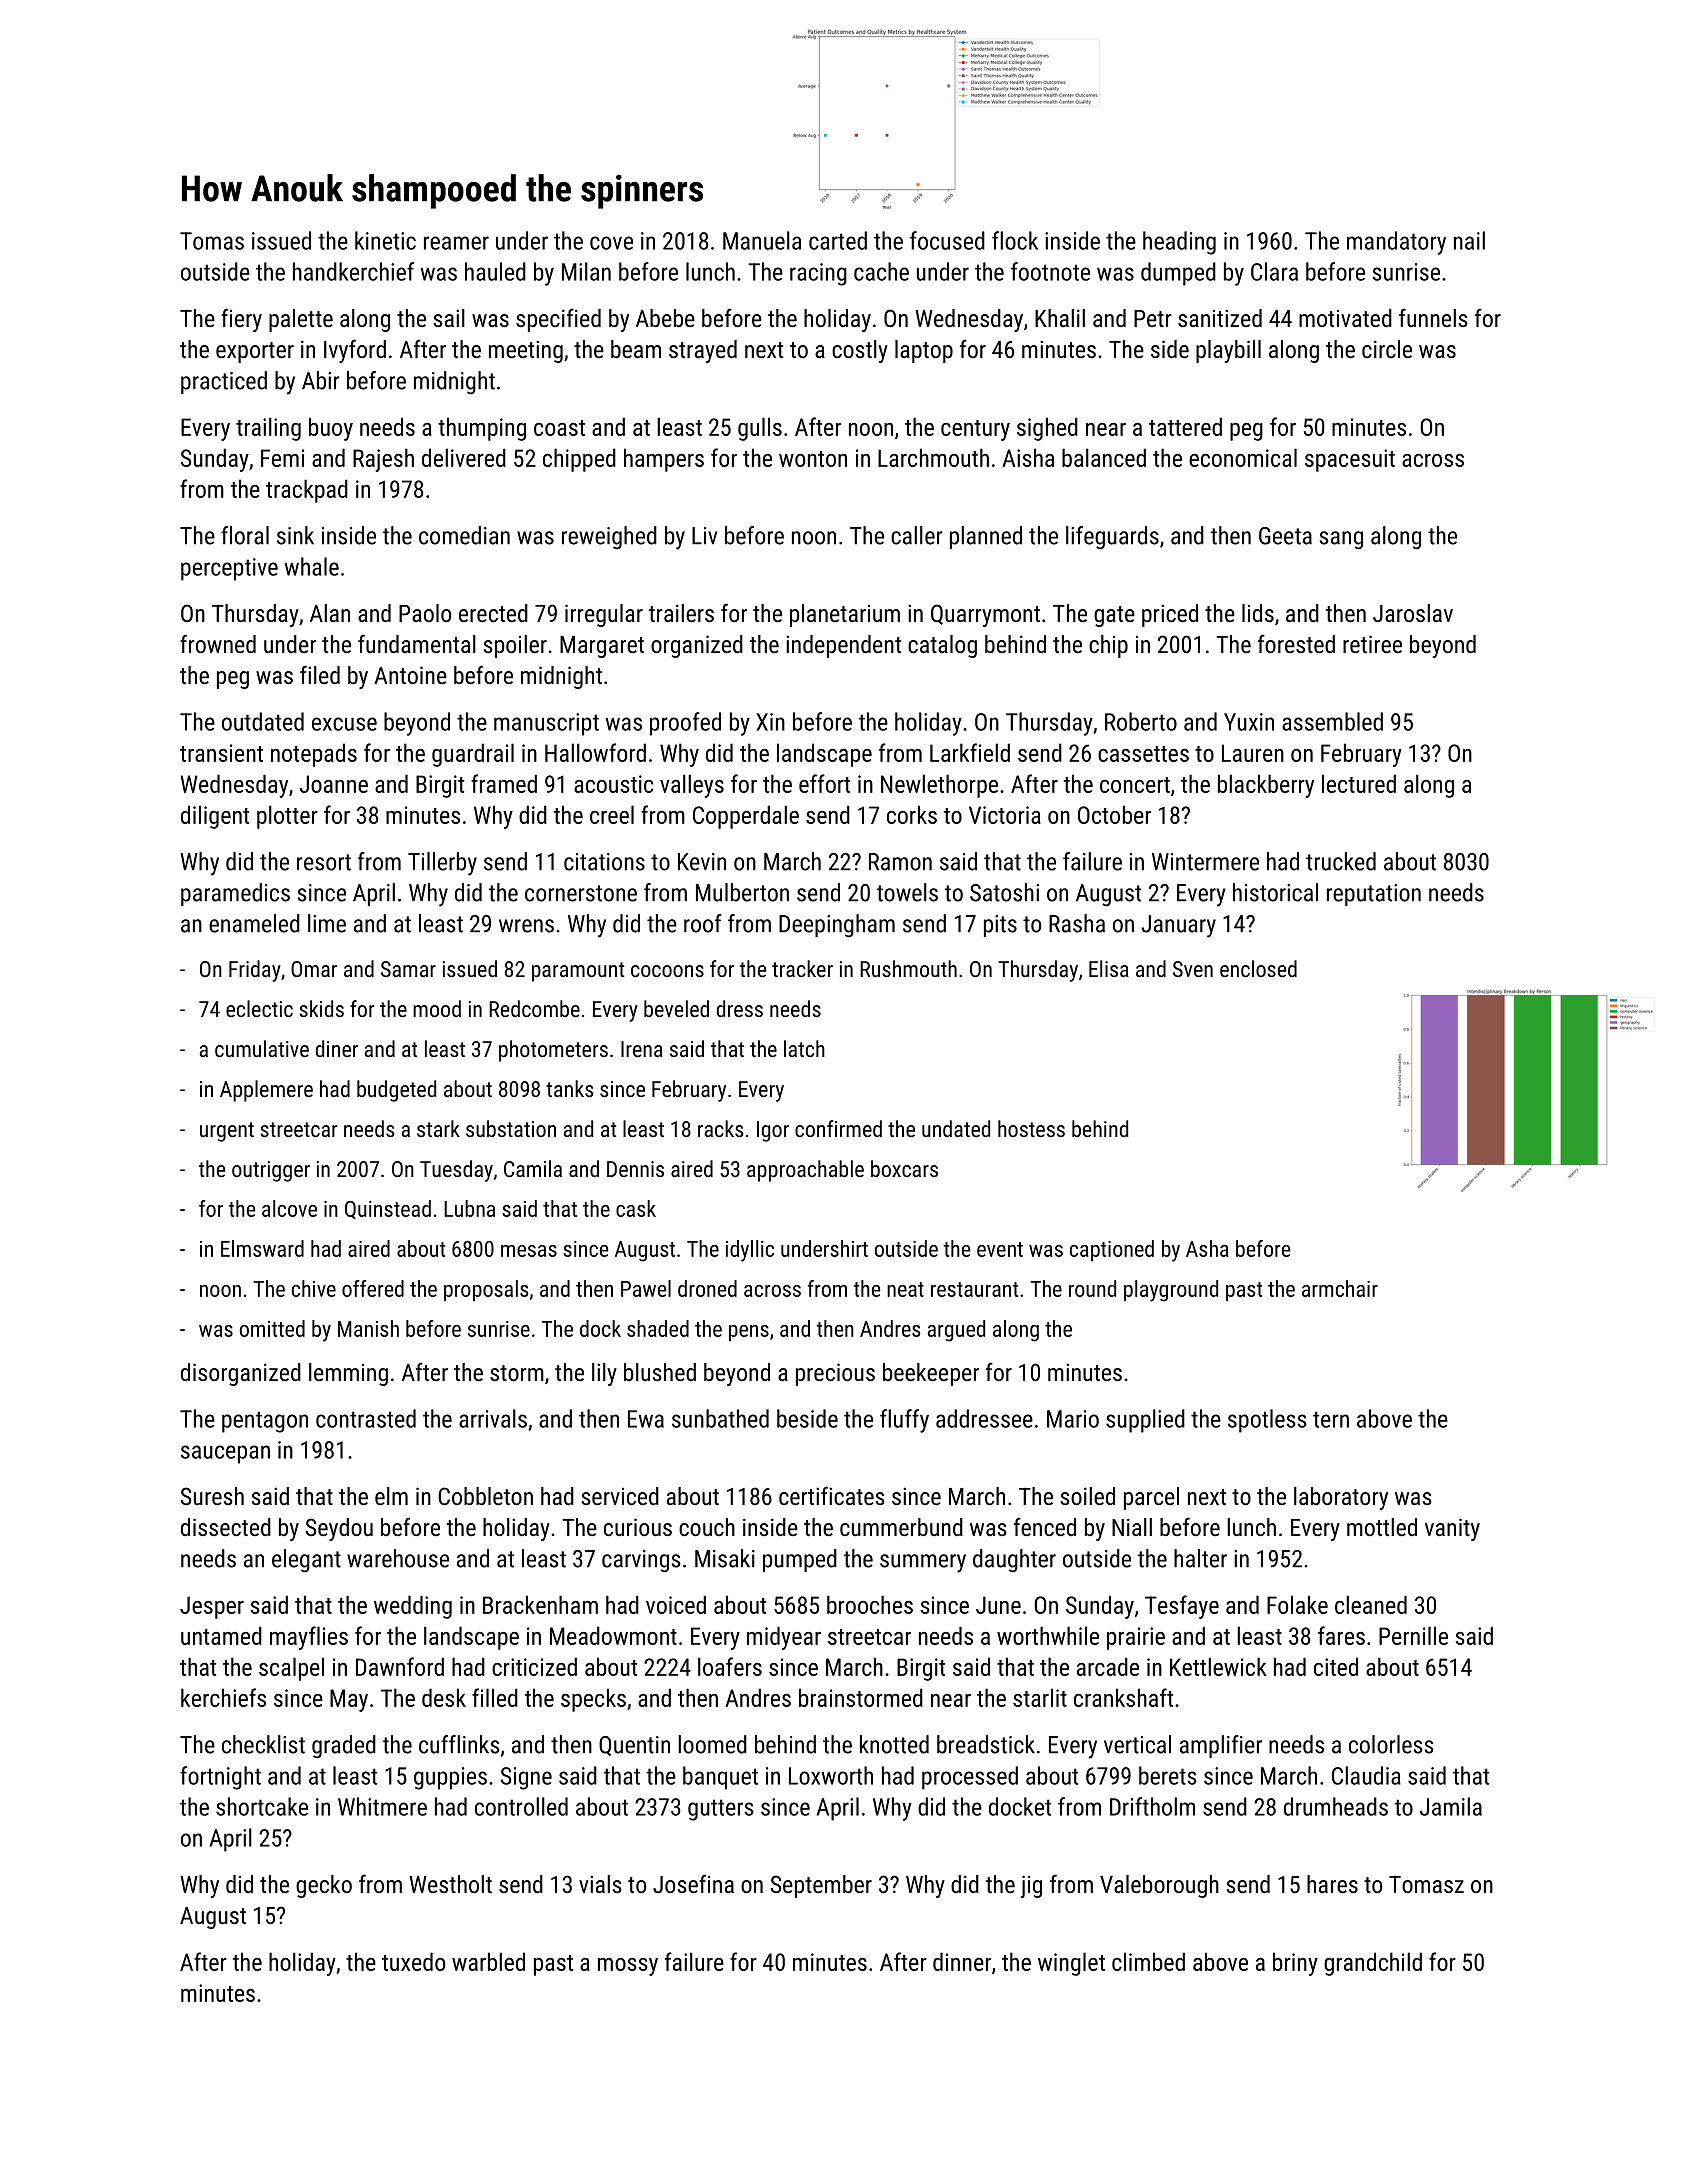 This page has width=1683, height=2178. What do you see at coordinates (838, 240) in the page?
I see `carted` at bounding box center [838, 240].
